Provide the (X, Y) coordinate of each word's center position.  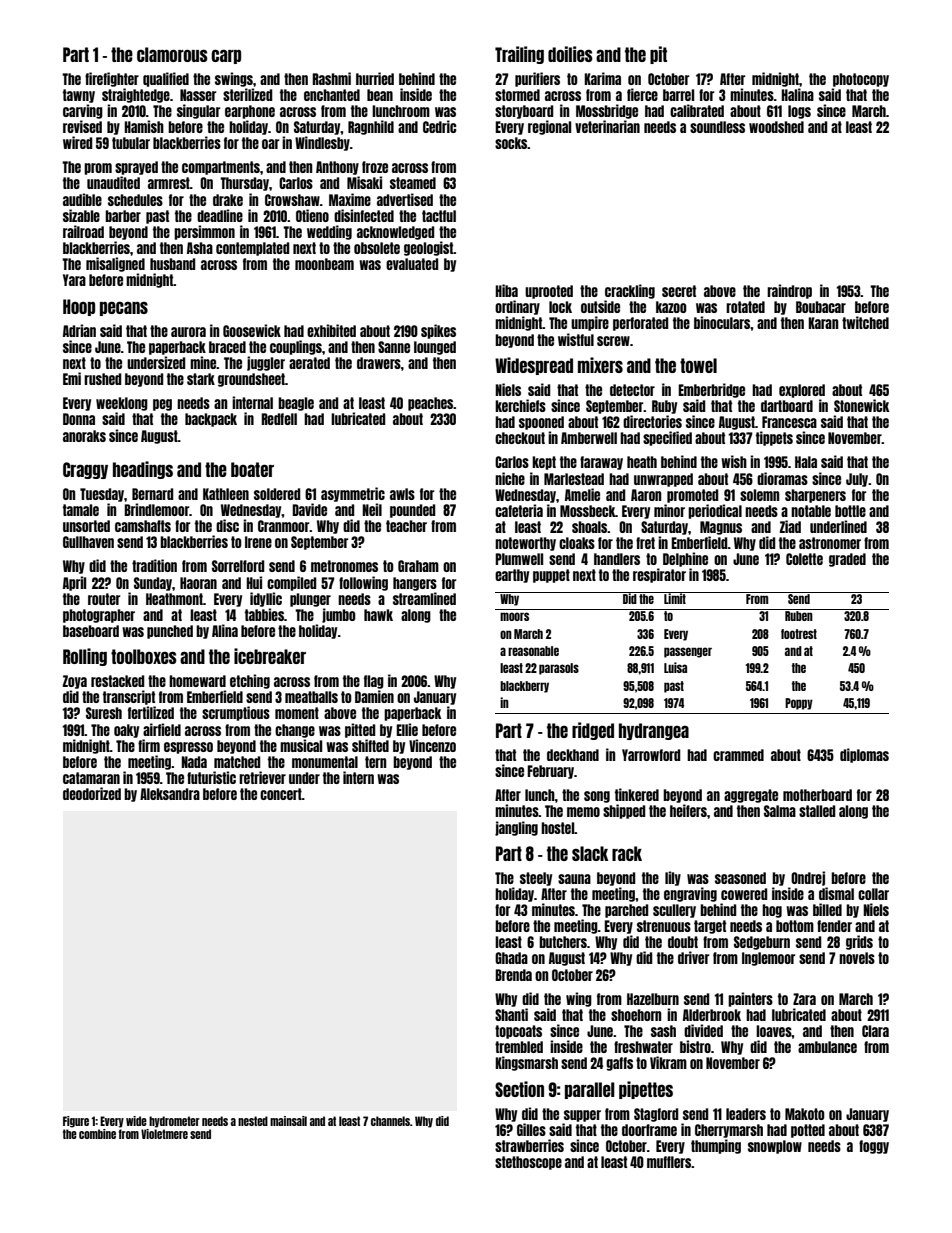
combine (97, 1134)
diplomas (864, 755)
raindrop (789, 291)
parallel (590, 1090)
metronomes (344, 566)
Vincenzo (432, 745)
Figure (76, 1122)
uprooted (549, 292)
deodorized (92, 793)
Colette (804, 559)
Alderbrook (712, 1015)
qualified (166, 79)
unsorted (86, 526)
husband (172, 264)
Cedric (439, 126)
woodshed (776, 127)
